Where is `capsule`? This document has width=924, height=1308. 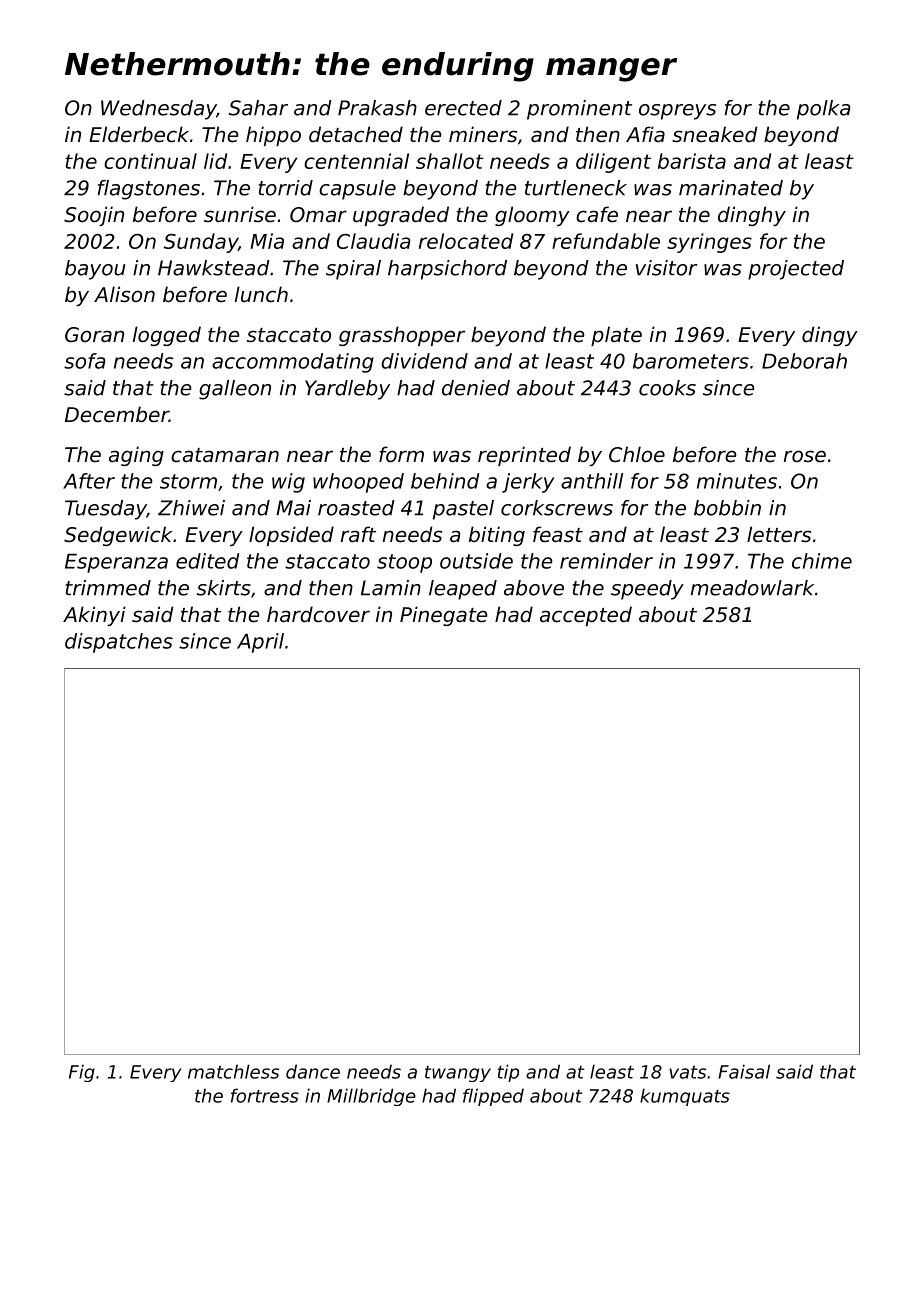 capsule is located at coordinates (357, 190).
